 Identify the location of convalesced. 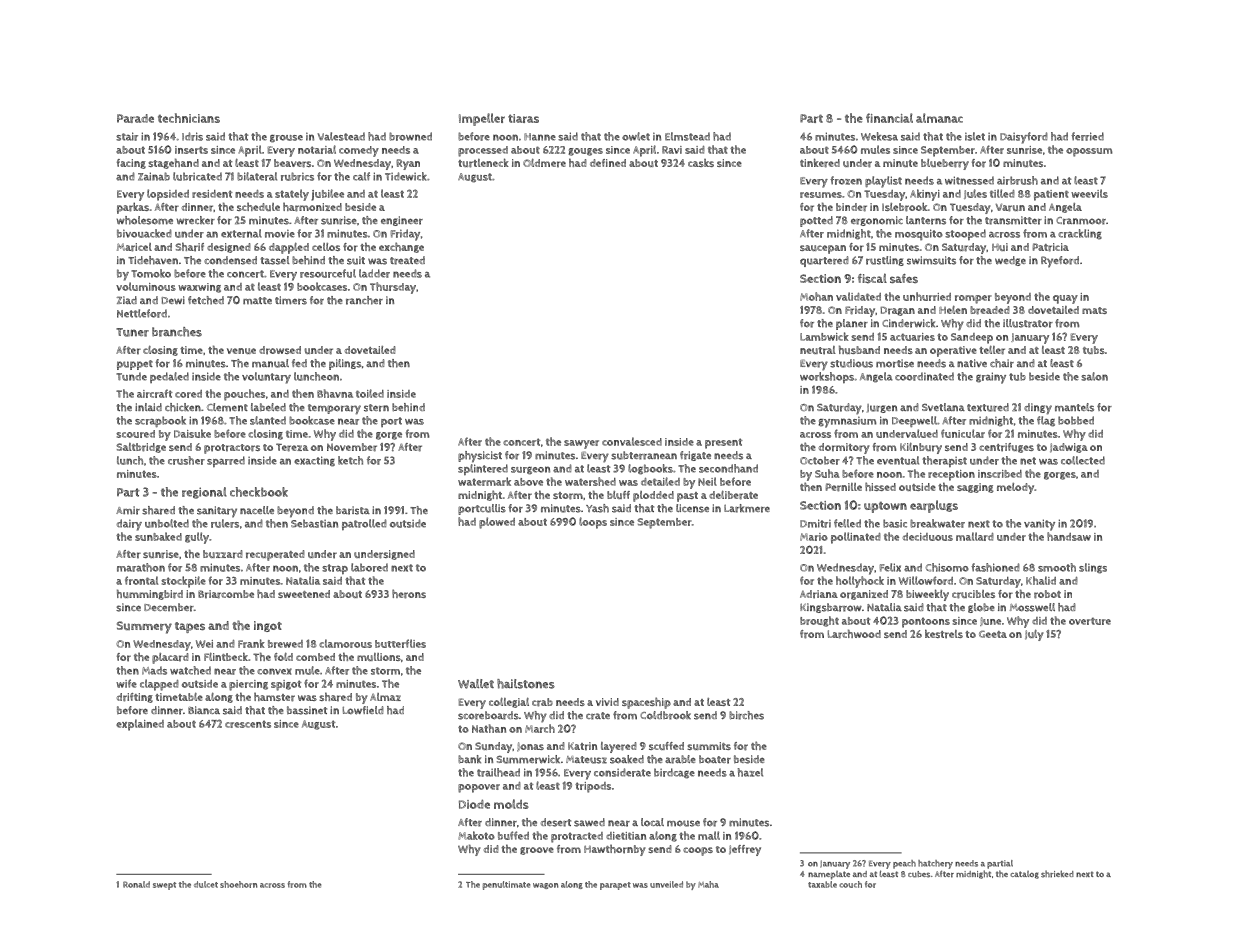
(632, 441).
